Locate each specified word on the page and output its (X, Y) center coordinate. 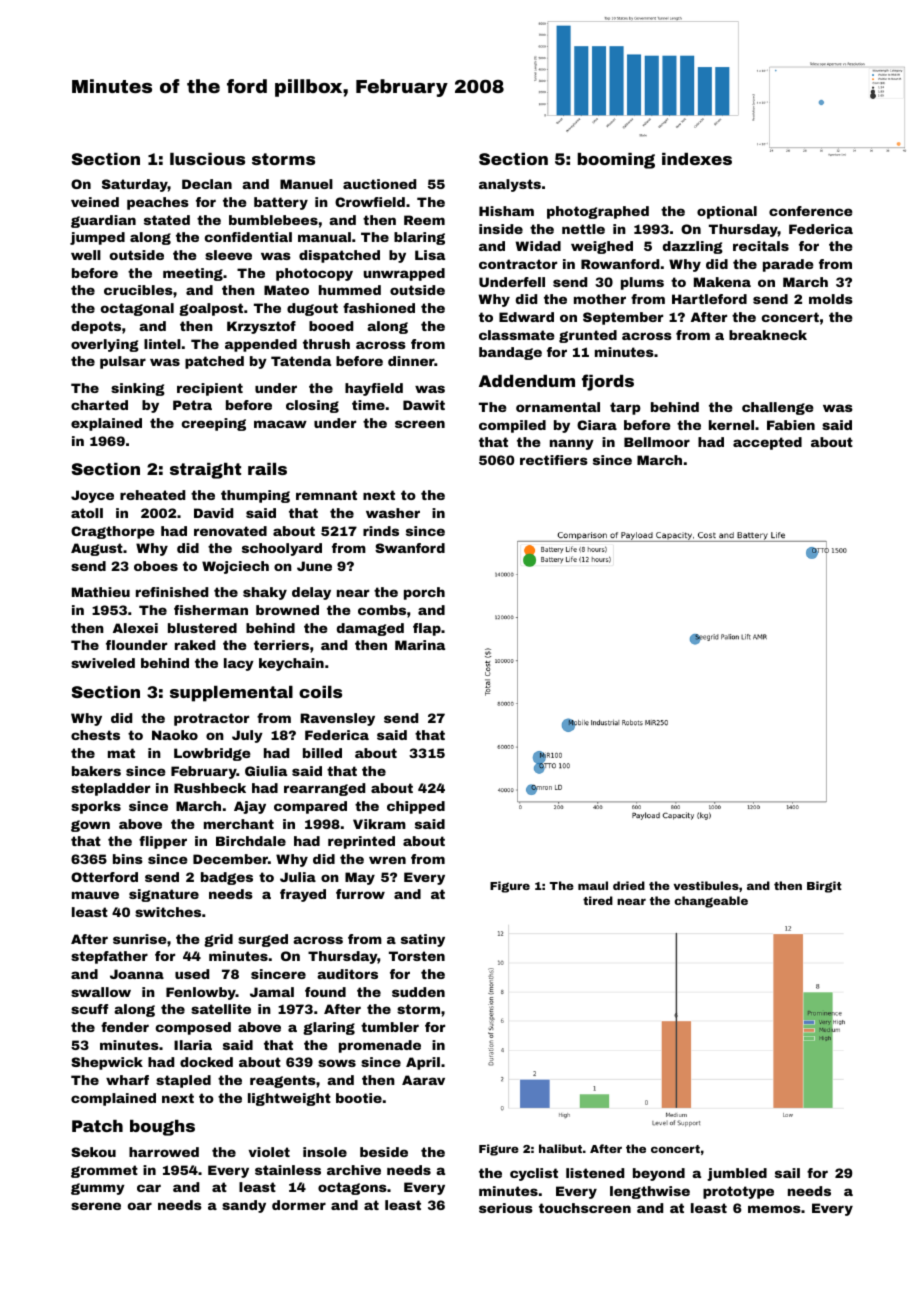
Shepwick (107, 1063)
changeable (711, 902)
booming (616, 161)
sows (337, 1063)
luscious (207, 159)
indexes (697, 159)
